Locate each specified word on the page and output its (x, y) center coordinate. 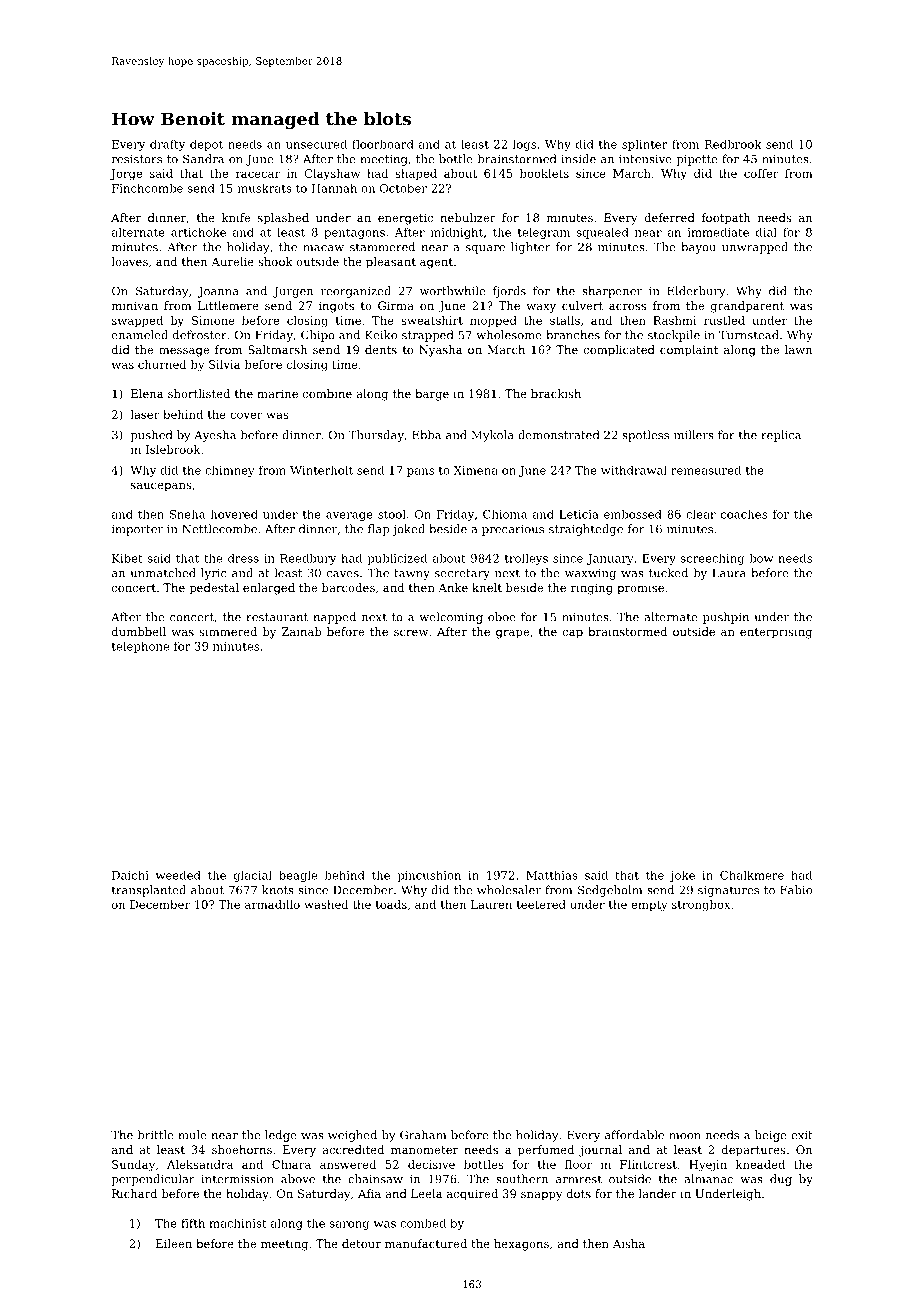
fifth (193, 1223)
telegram (544, 233)
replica (781, 436)
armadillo (272, 904)
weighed (352, 1136)
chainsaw (375, 1179)
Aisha (629, 1243)
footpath (726, 219)
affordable (634, 1135)
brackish (556, 393)
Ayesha (215, 436)
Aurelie (232, 261)
